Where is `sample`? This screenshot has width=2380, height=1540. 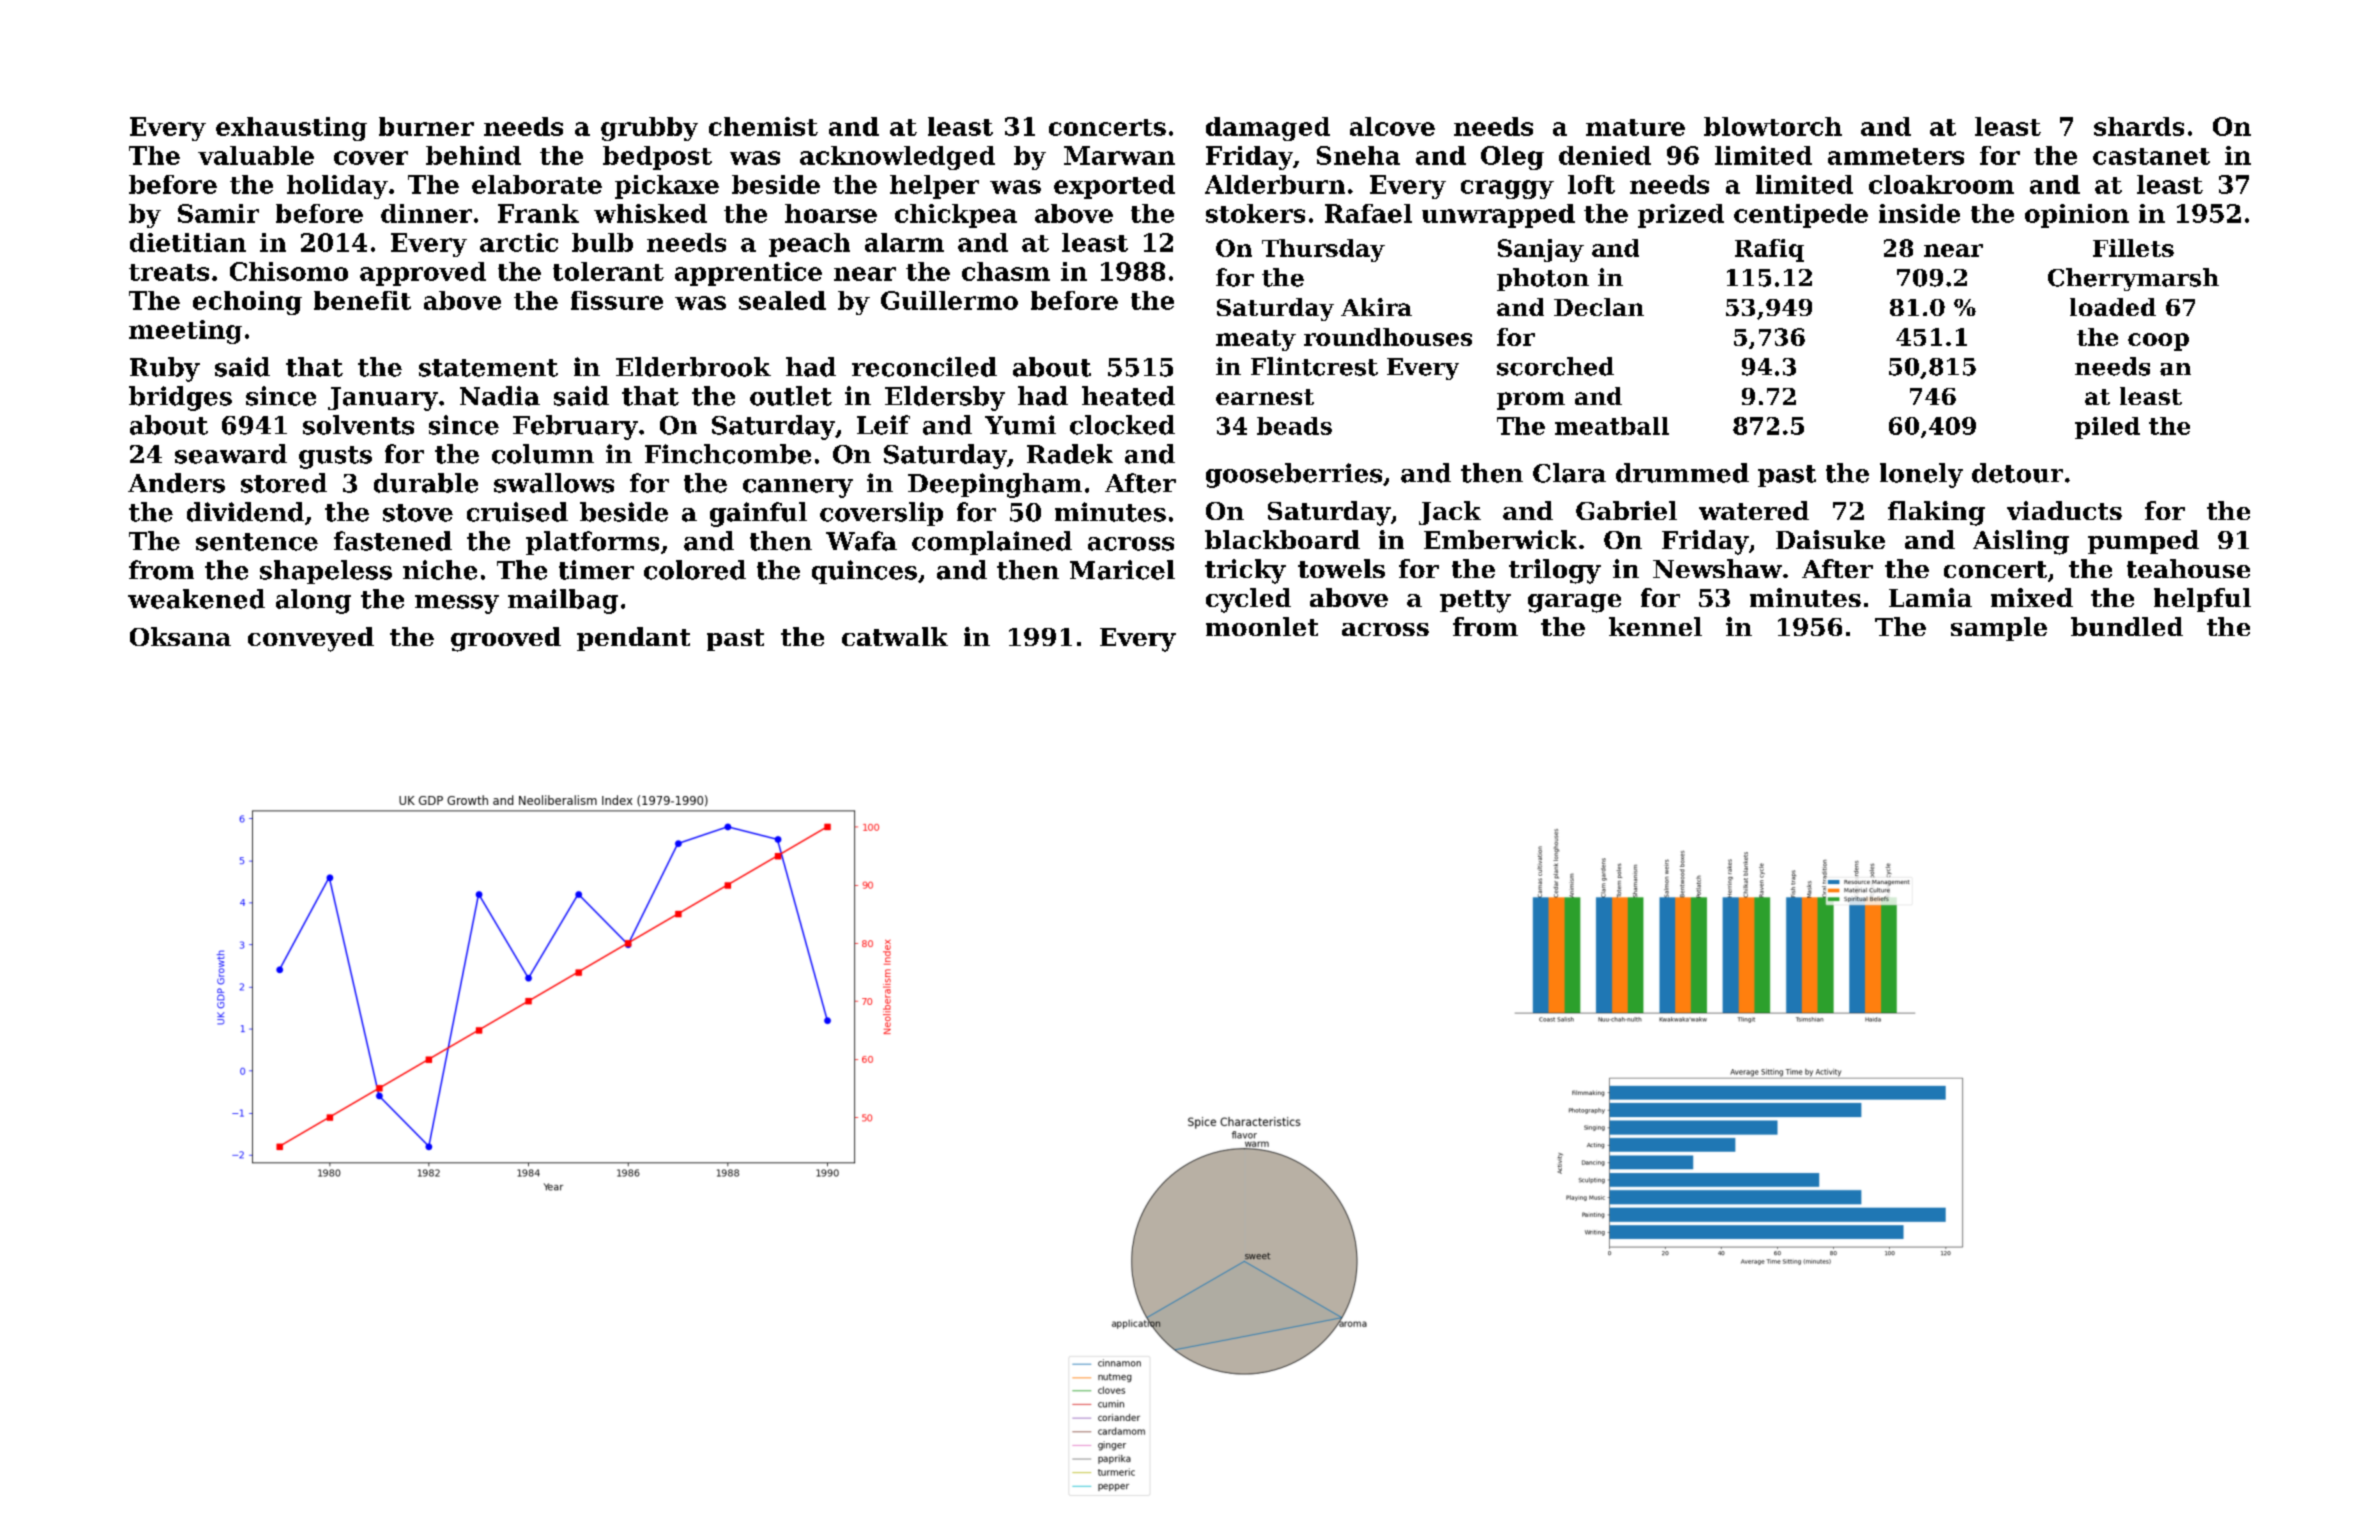
sample is located at coordinates (1999, 629).
